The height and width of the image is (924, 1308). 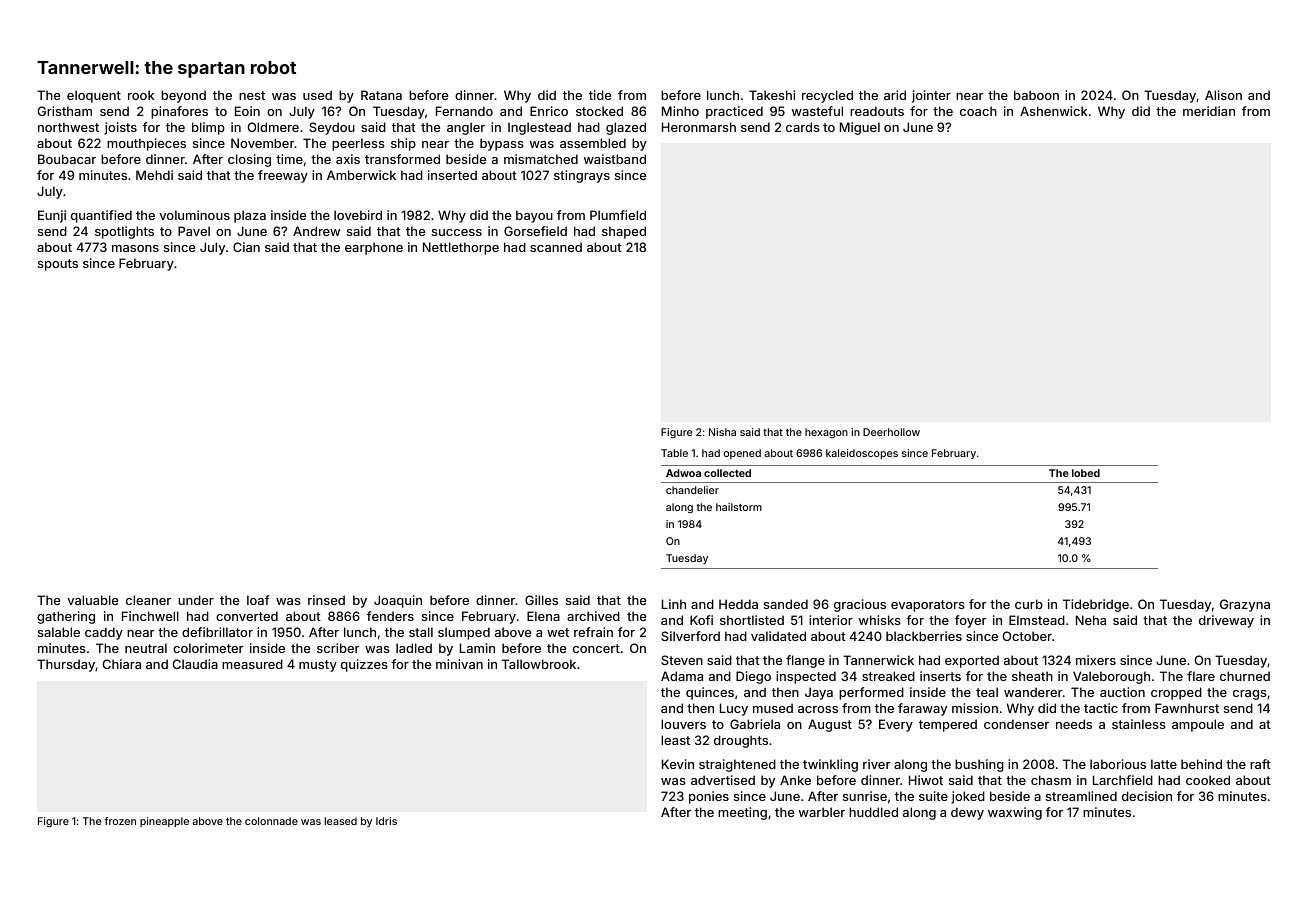 What do you see at coordinates (148, 600) in the image?
I see `cleaner` at bounding box center [148, 600].
